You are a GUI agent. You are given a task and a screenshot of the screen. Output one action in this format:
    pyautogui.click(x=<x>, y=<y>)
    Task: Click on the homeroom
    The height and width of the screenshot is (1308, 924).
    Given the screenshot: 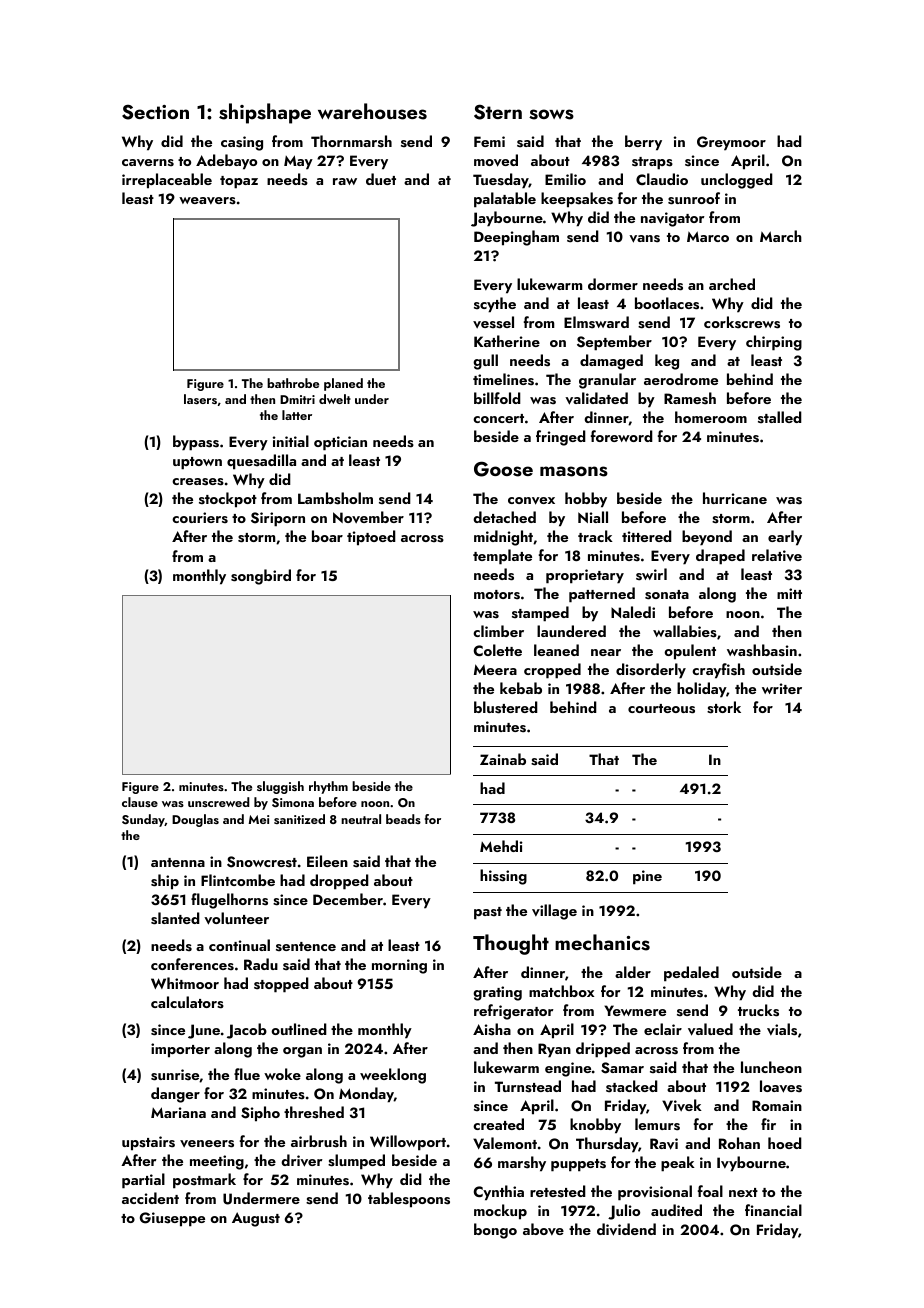 What is the action you would take?
    pyautogui.click(x=711, y=417)
